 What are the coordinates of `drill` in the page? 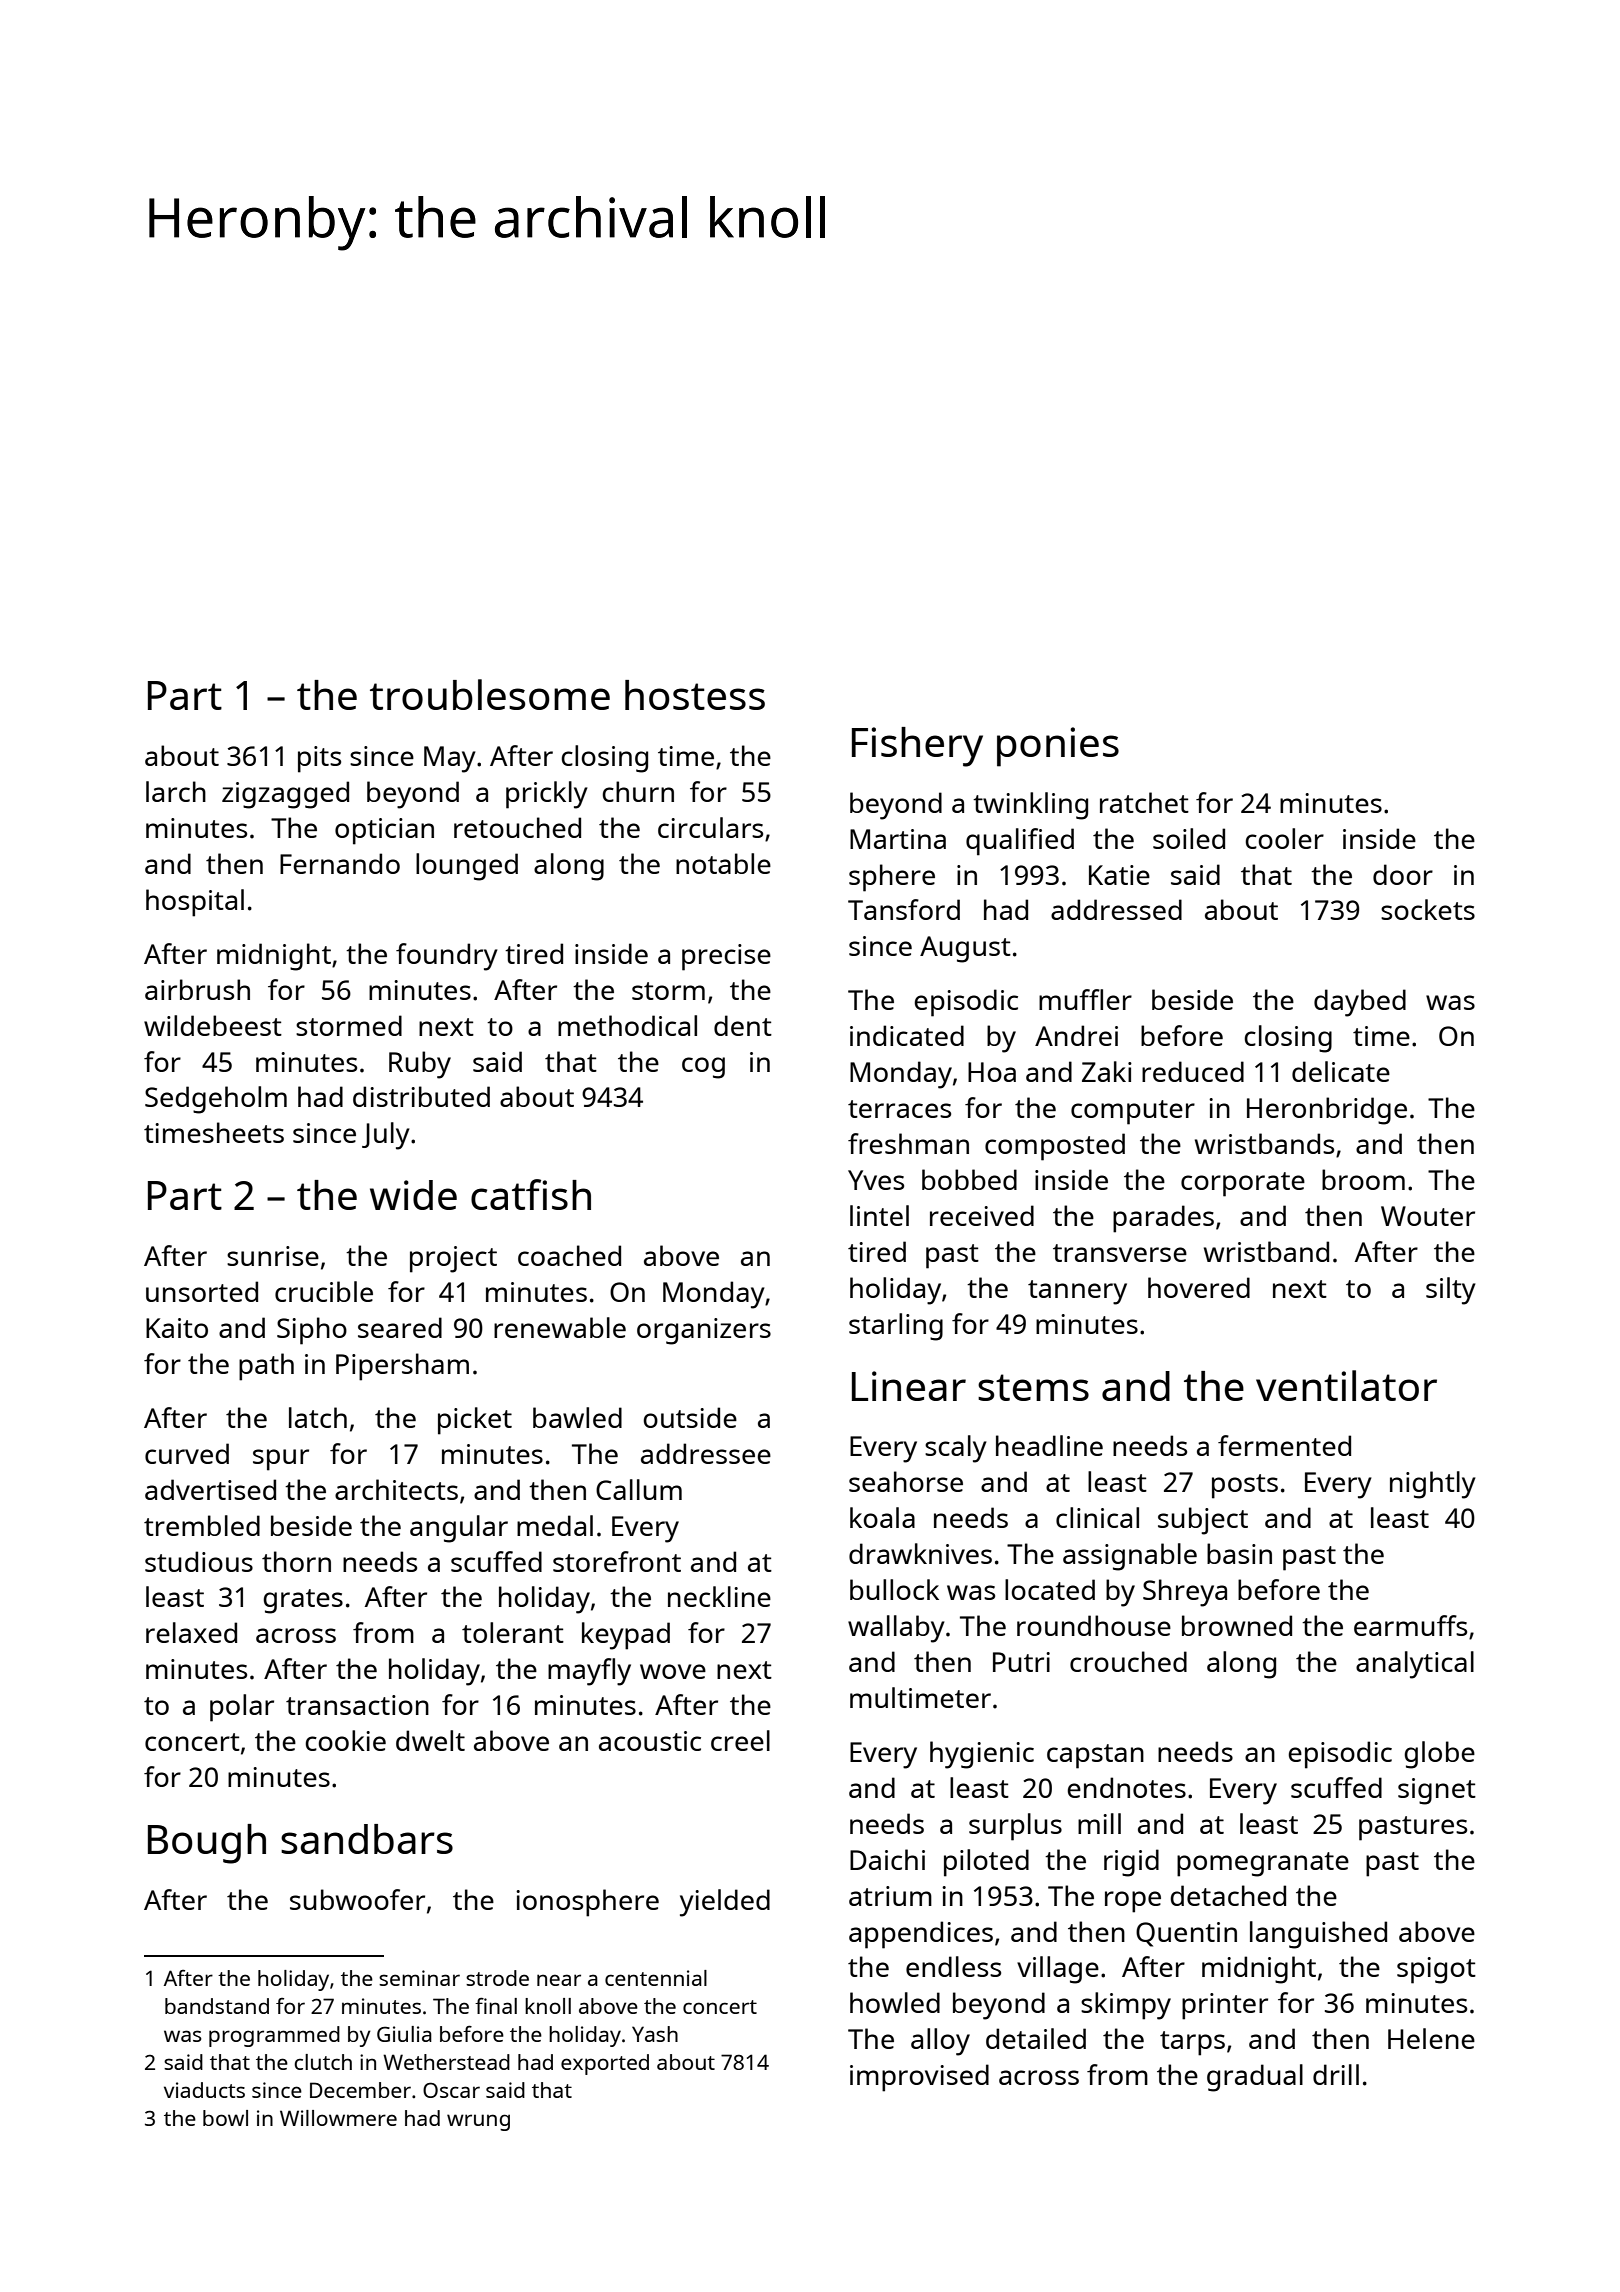 It's located at (1336, 2074).
